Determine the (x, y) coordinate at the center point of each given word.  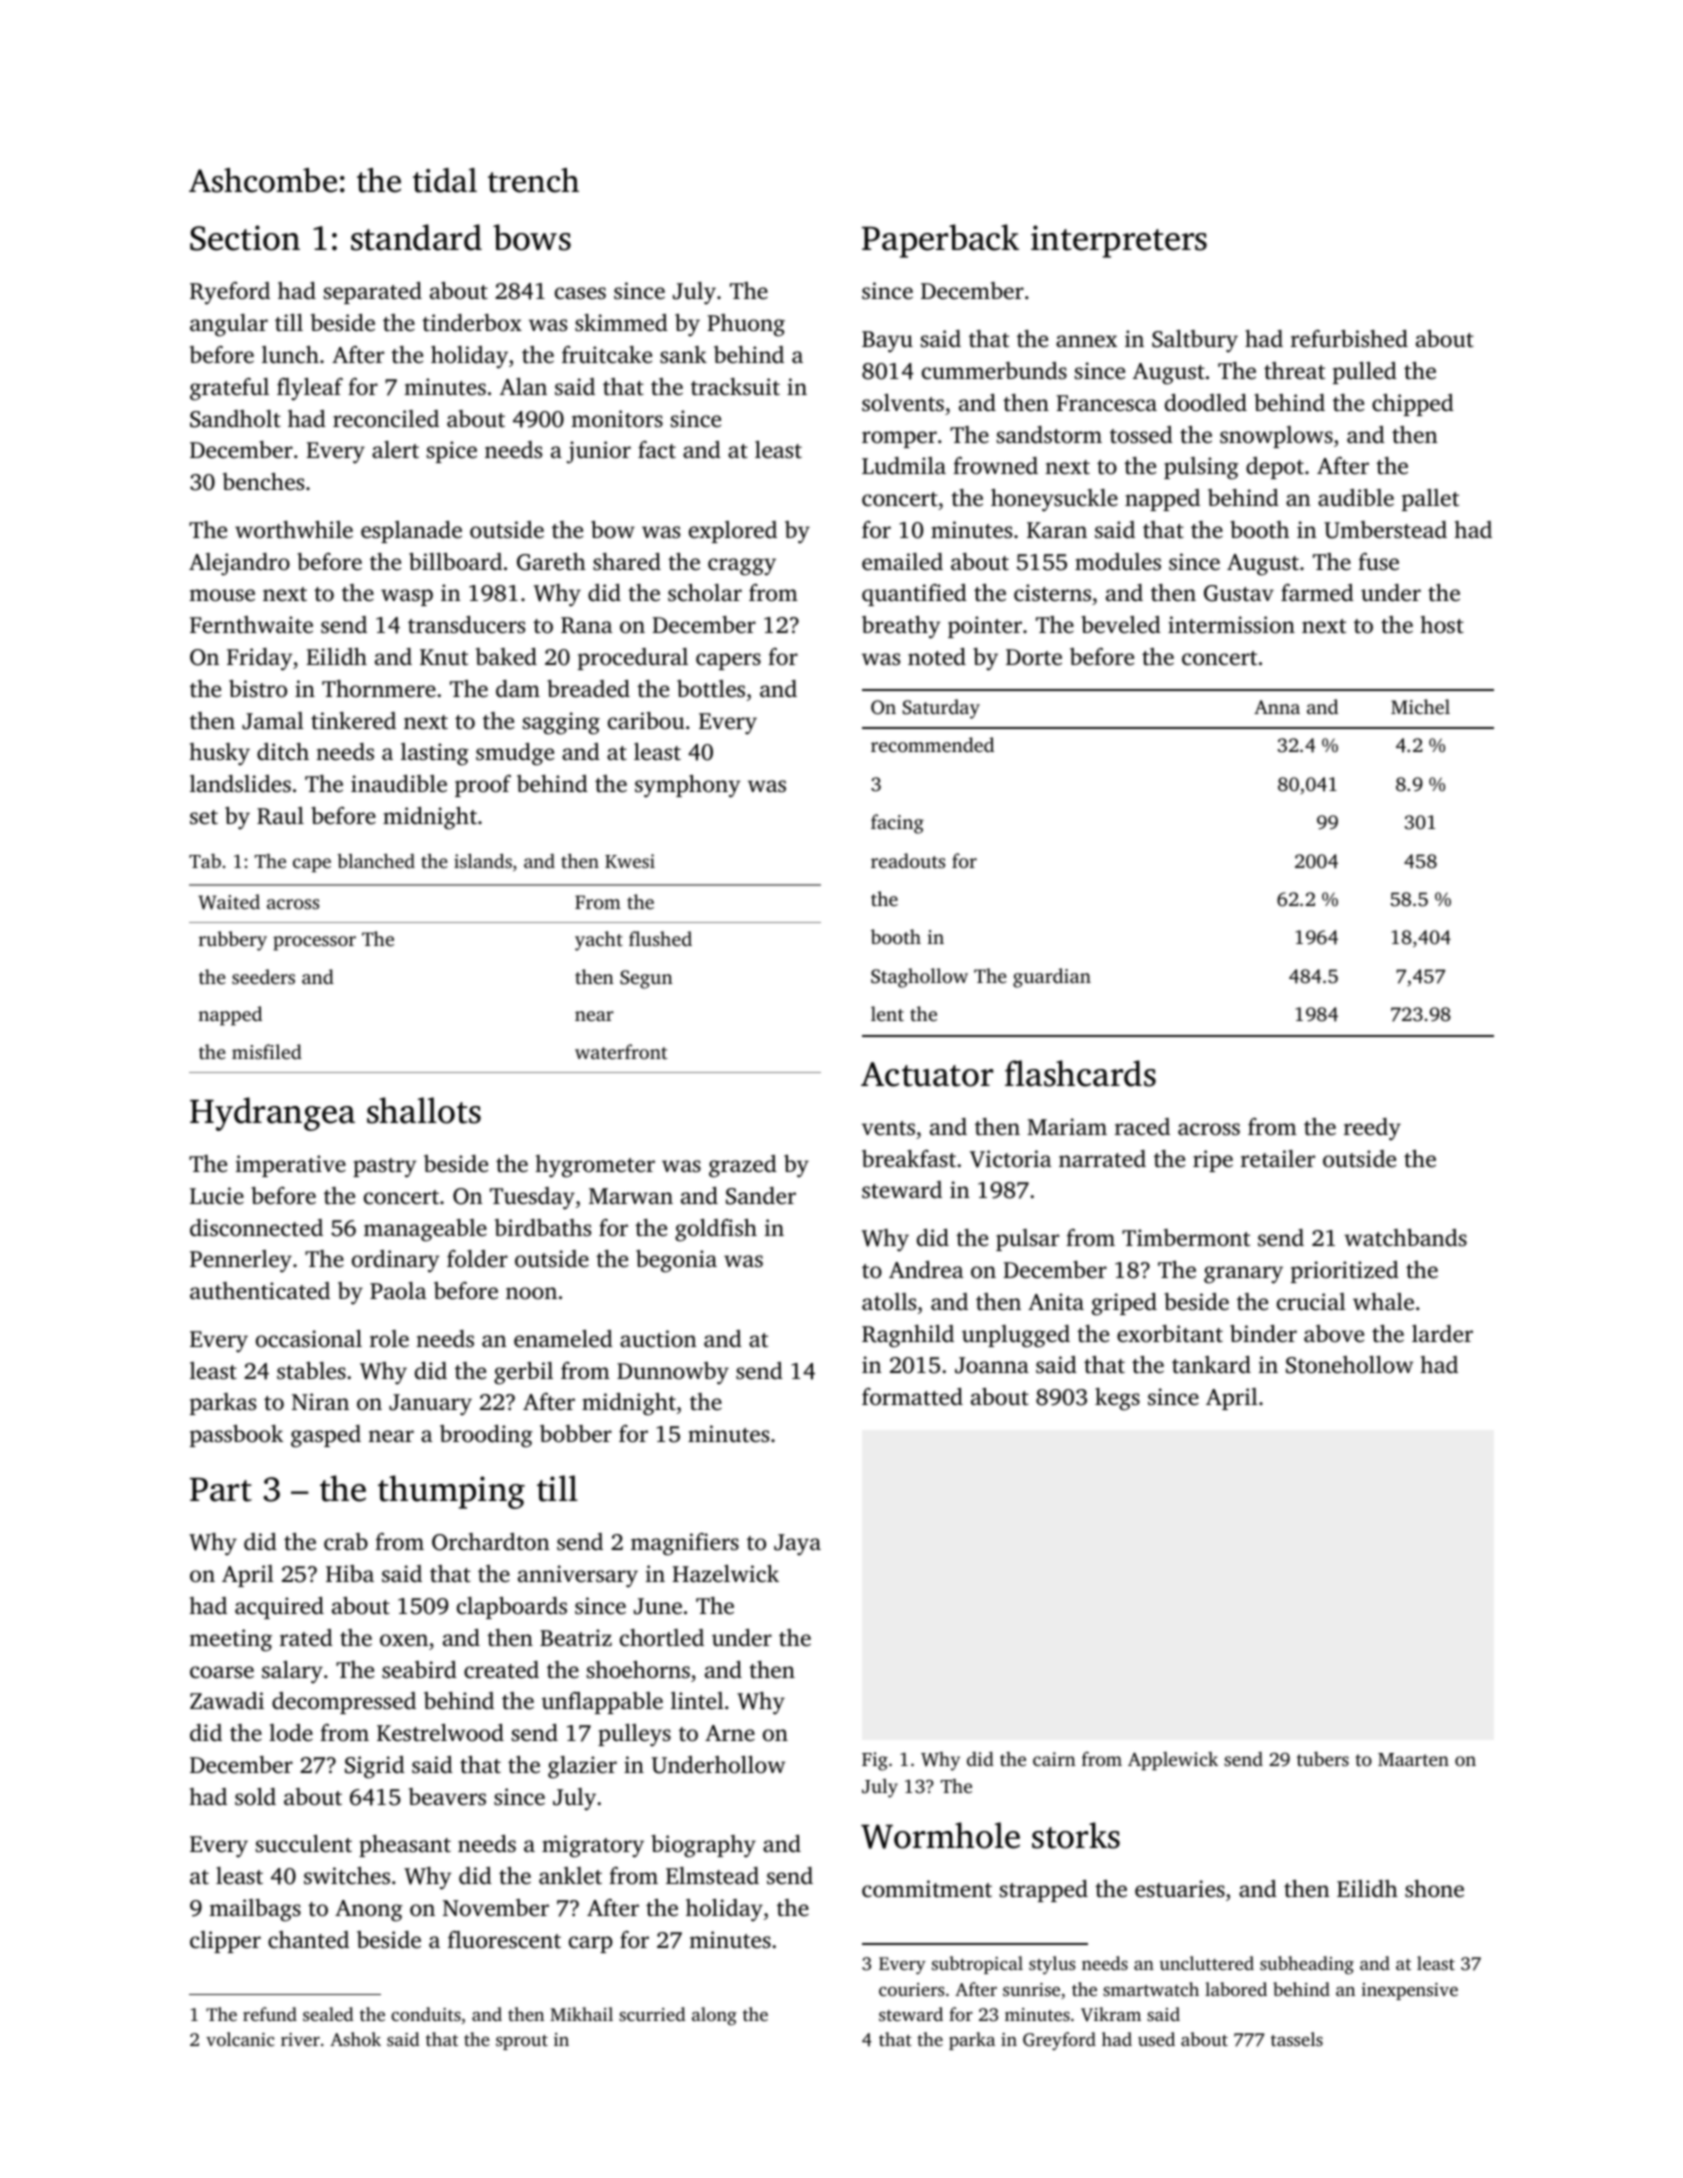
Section (245, 238)
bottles (711, 689)
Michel (1420, 706)
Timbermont (1186, 1238)
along (714, 2016)
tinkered (353, 721)
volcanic (240, 2039)
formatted (912, 1397)
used (1156, 2039)
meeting (230, 1640)
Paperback (940, 241)
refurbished (1349, 339)
